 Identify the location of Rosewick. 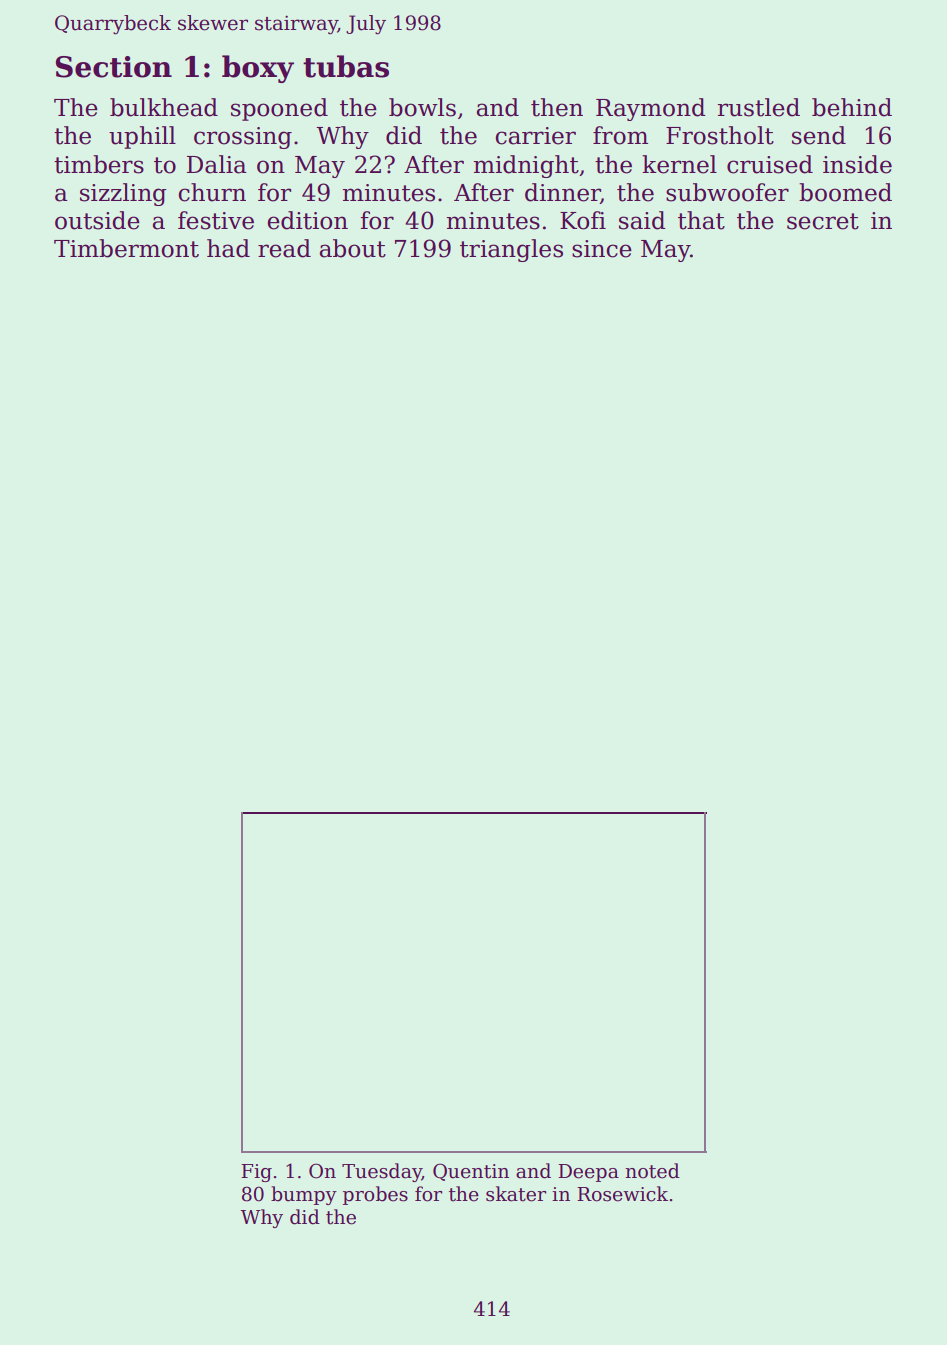
(622, 1194).
